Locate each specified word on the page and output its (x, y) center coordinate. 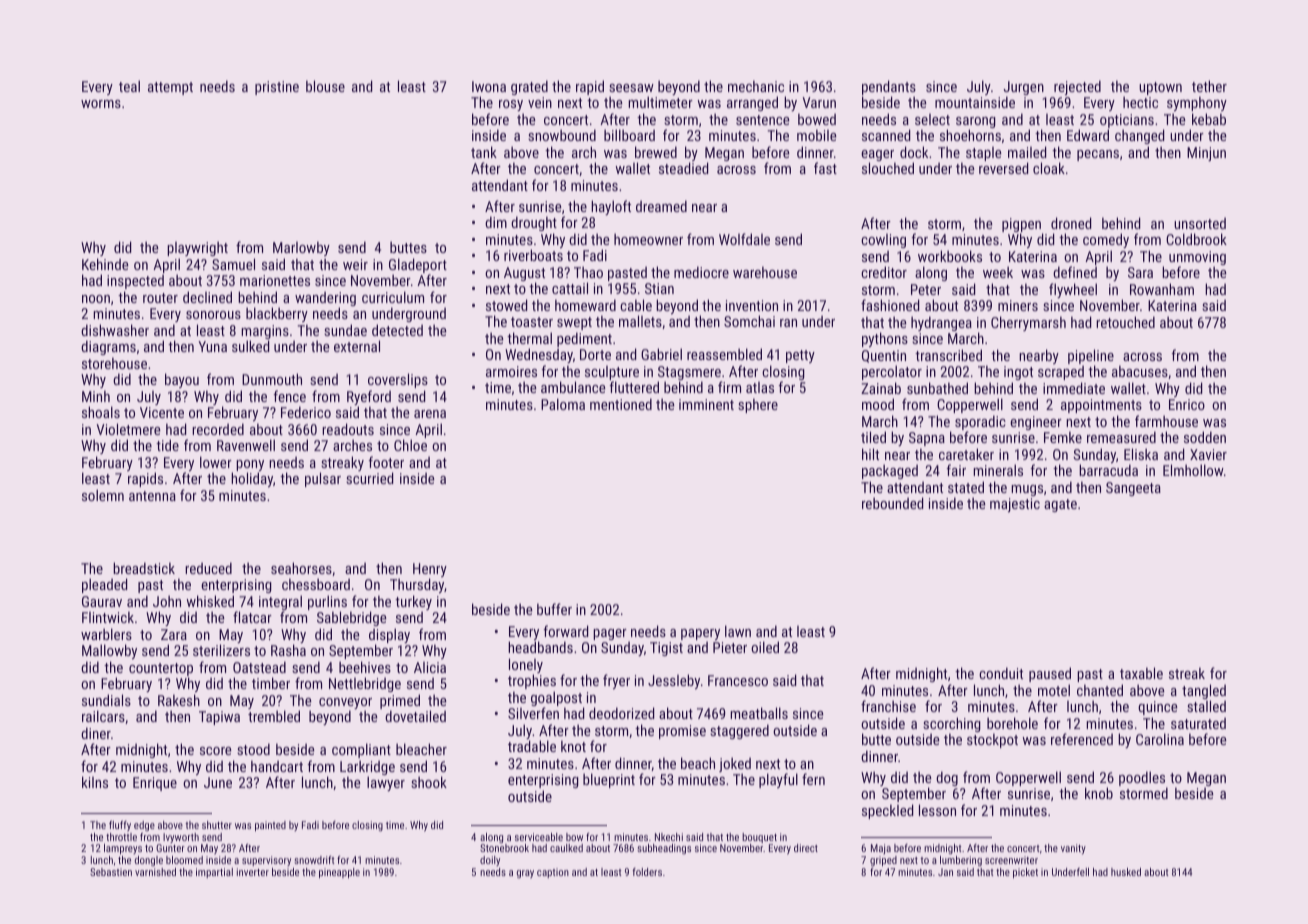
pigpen (1021, 225)
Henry (430, 571)
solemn (103, 495)
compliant (361, 750)
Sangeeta (1133, 489)
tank (484, 152)
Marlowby (301, 248)
